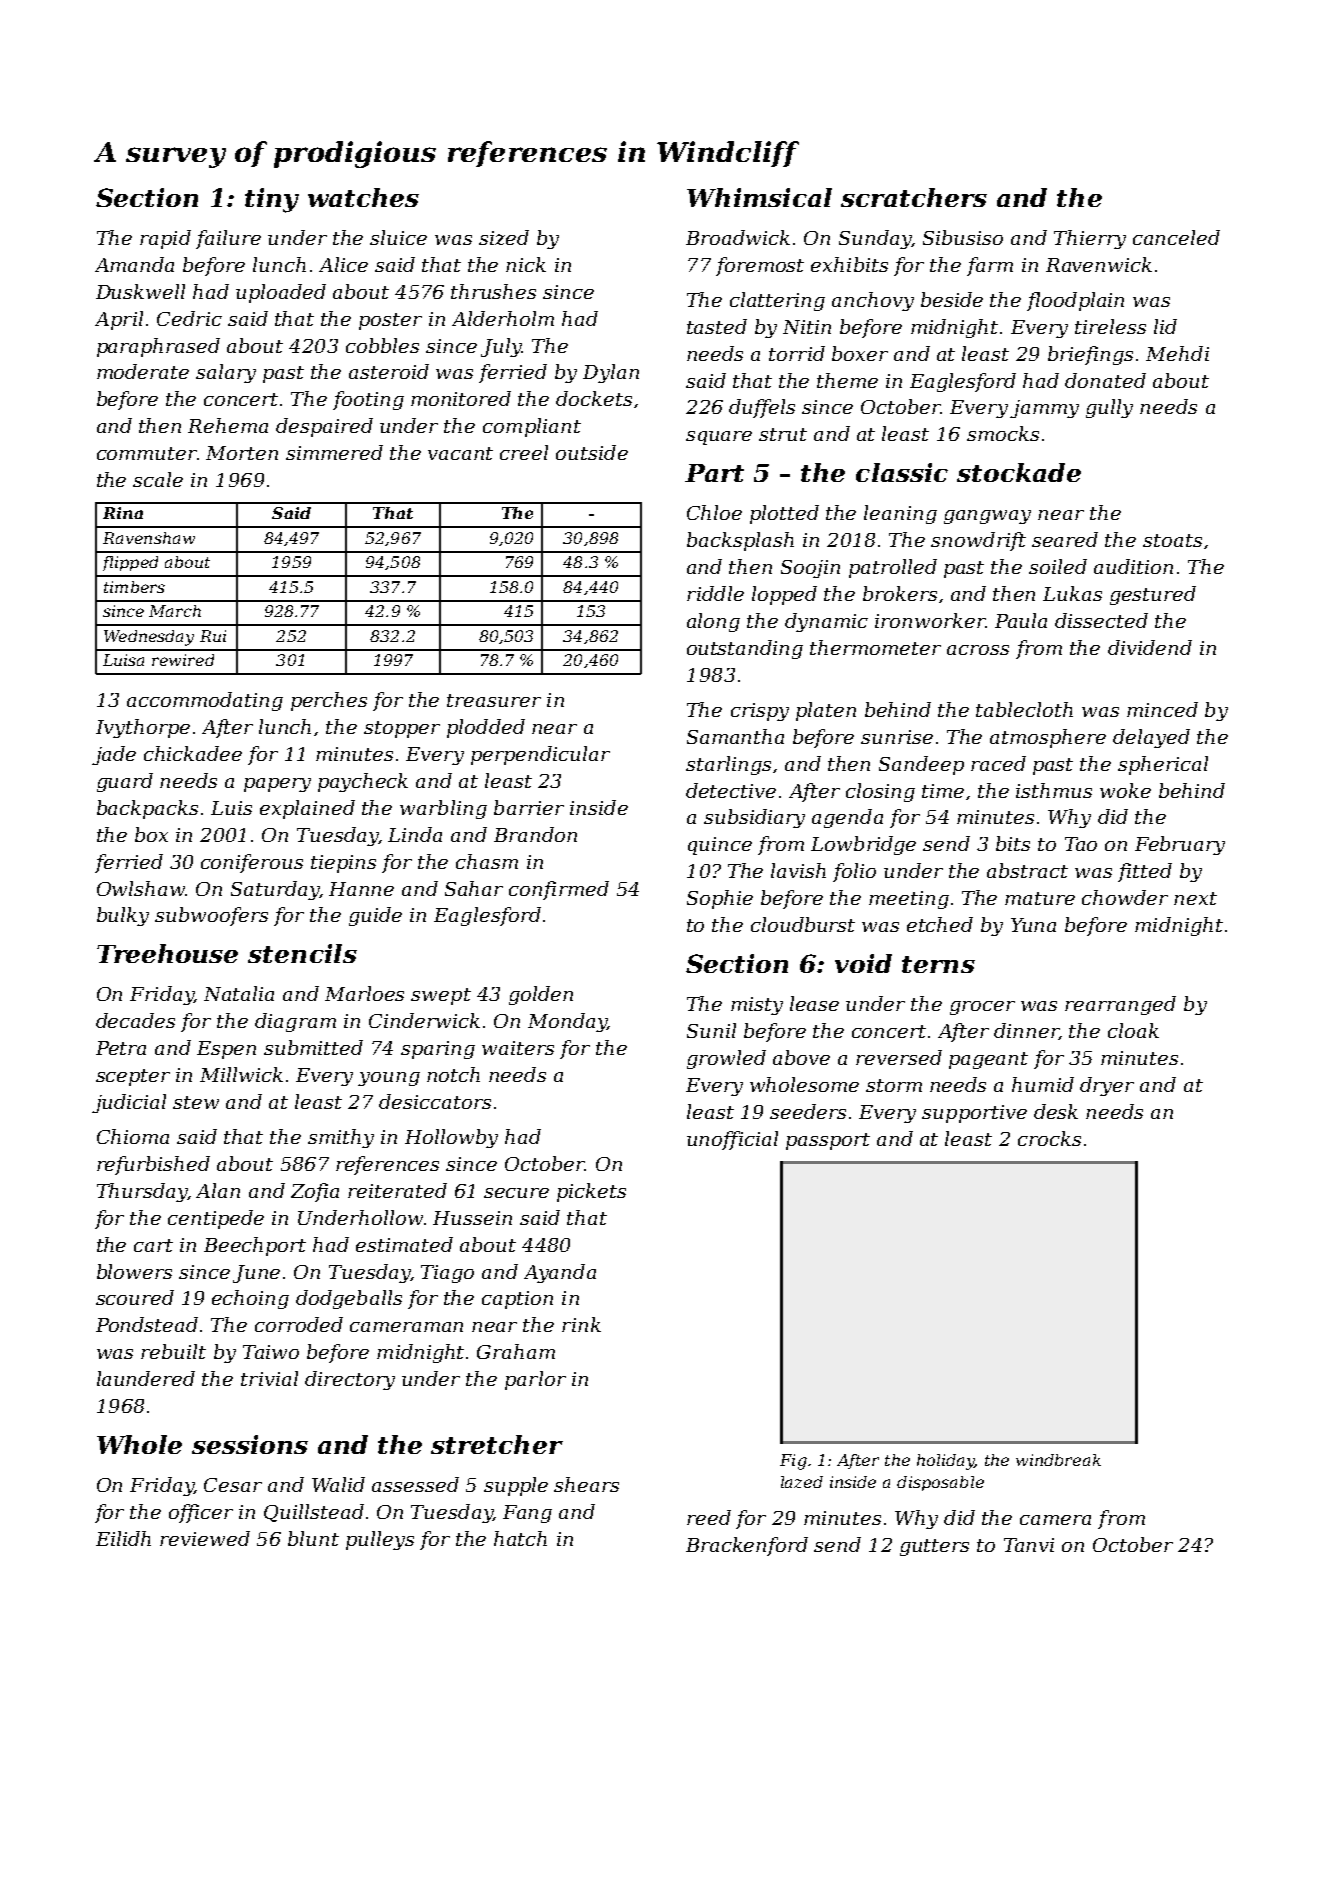 The width and height of the screenshot is (1327, 1877). I want to click on Amanda, so click(134, 264).
